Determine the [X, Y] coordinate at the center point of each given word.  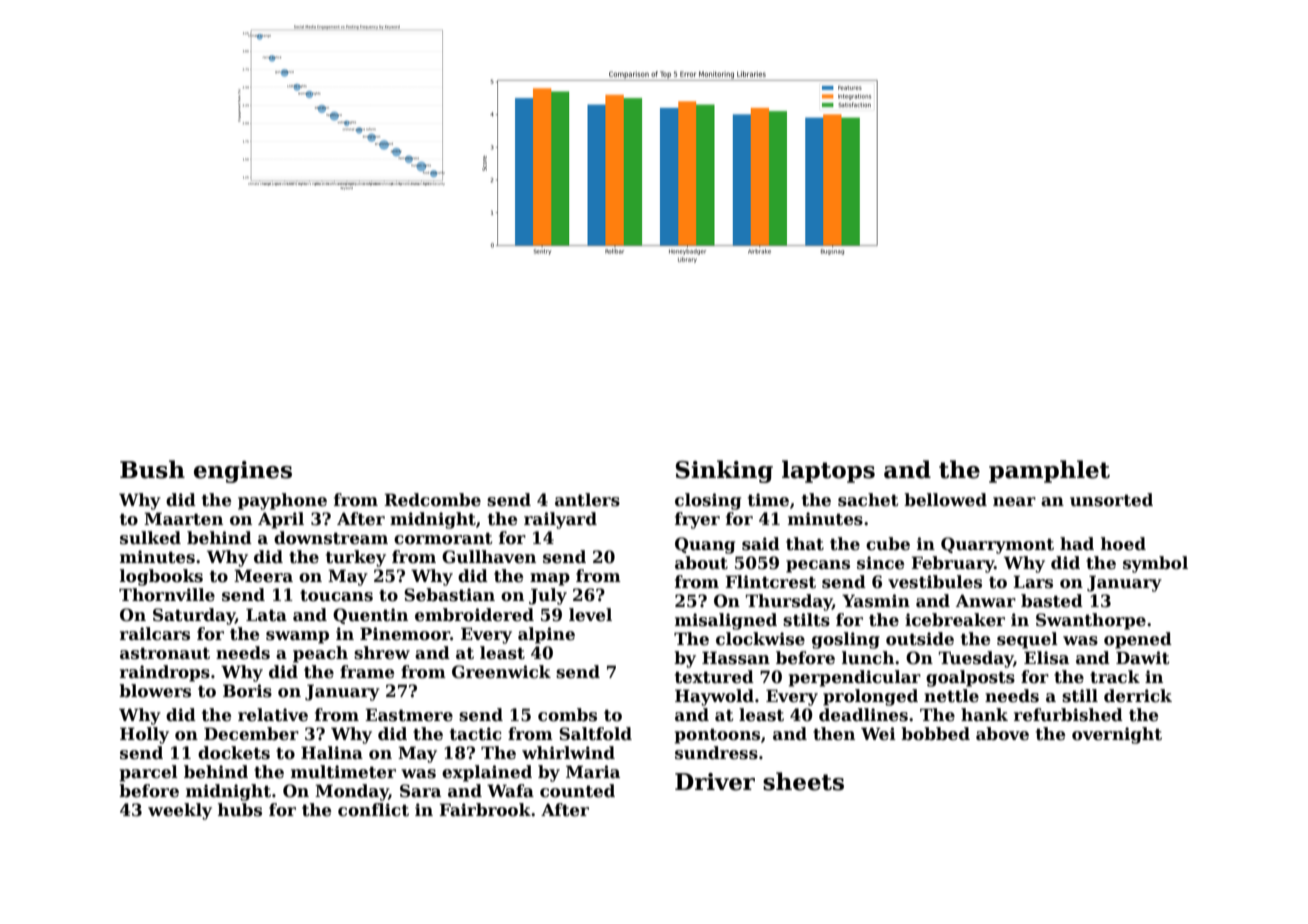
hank [984, 715]
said [761, 544]
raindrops [165, 673]
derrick [1138, 696]
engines [243, 472]
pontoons [717, 736]
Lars [1033, 582]
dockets [234, 753]
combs [567, 715]
